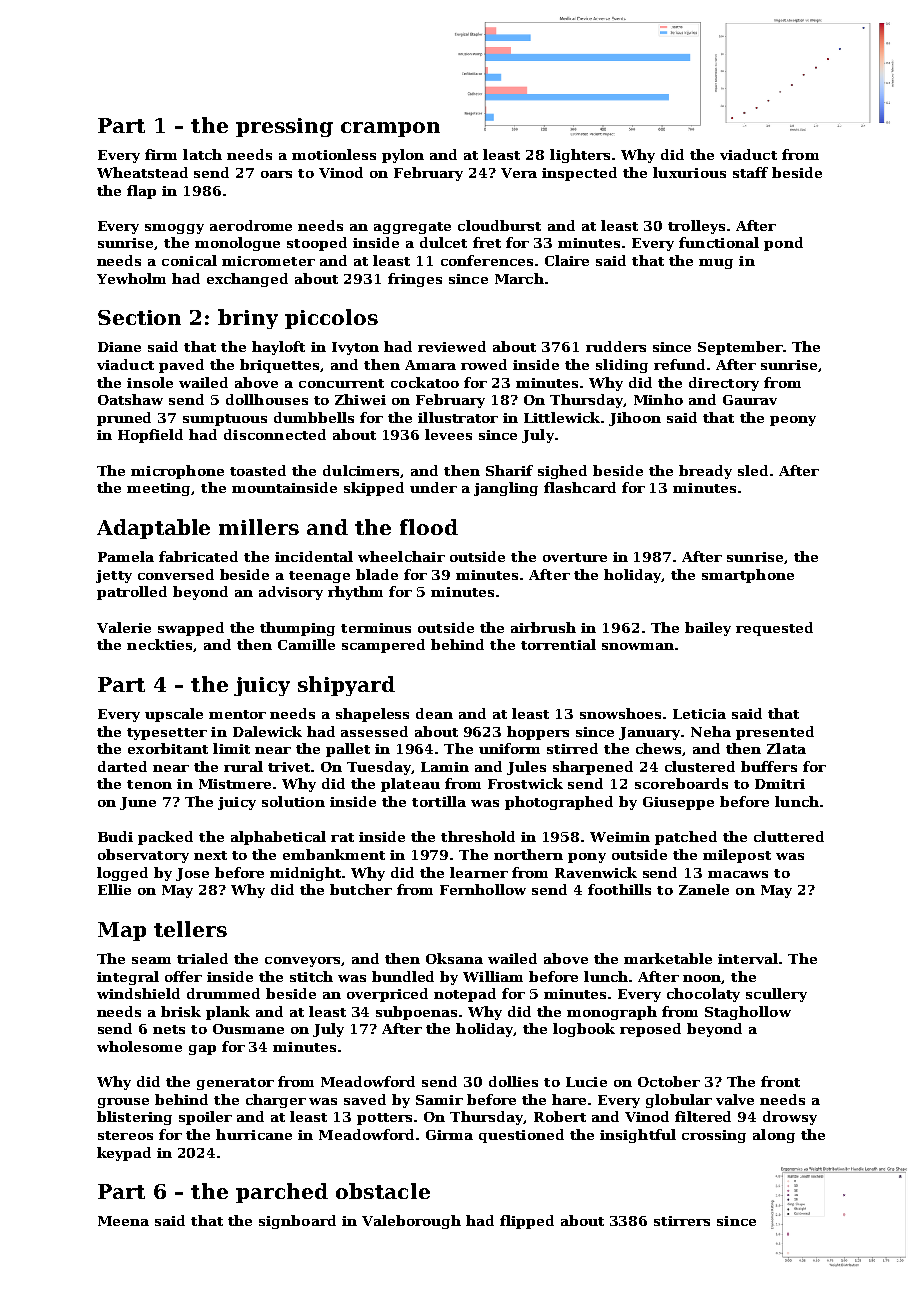 This screenshot has width=924, height=1308. I want to click on stirrers, so click(682, 1221).
